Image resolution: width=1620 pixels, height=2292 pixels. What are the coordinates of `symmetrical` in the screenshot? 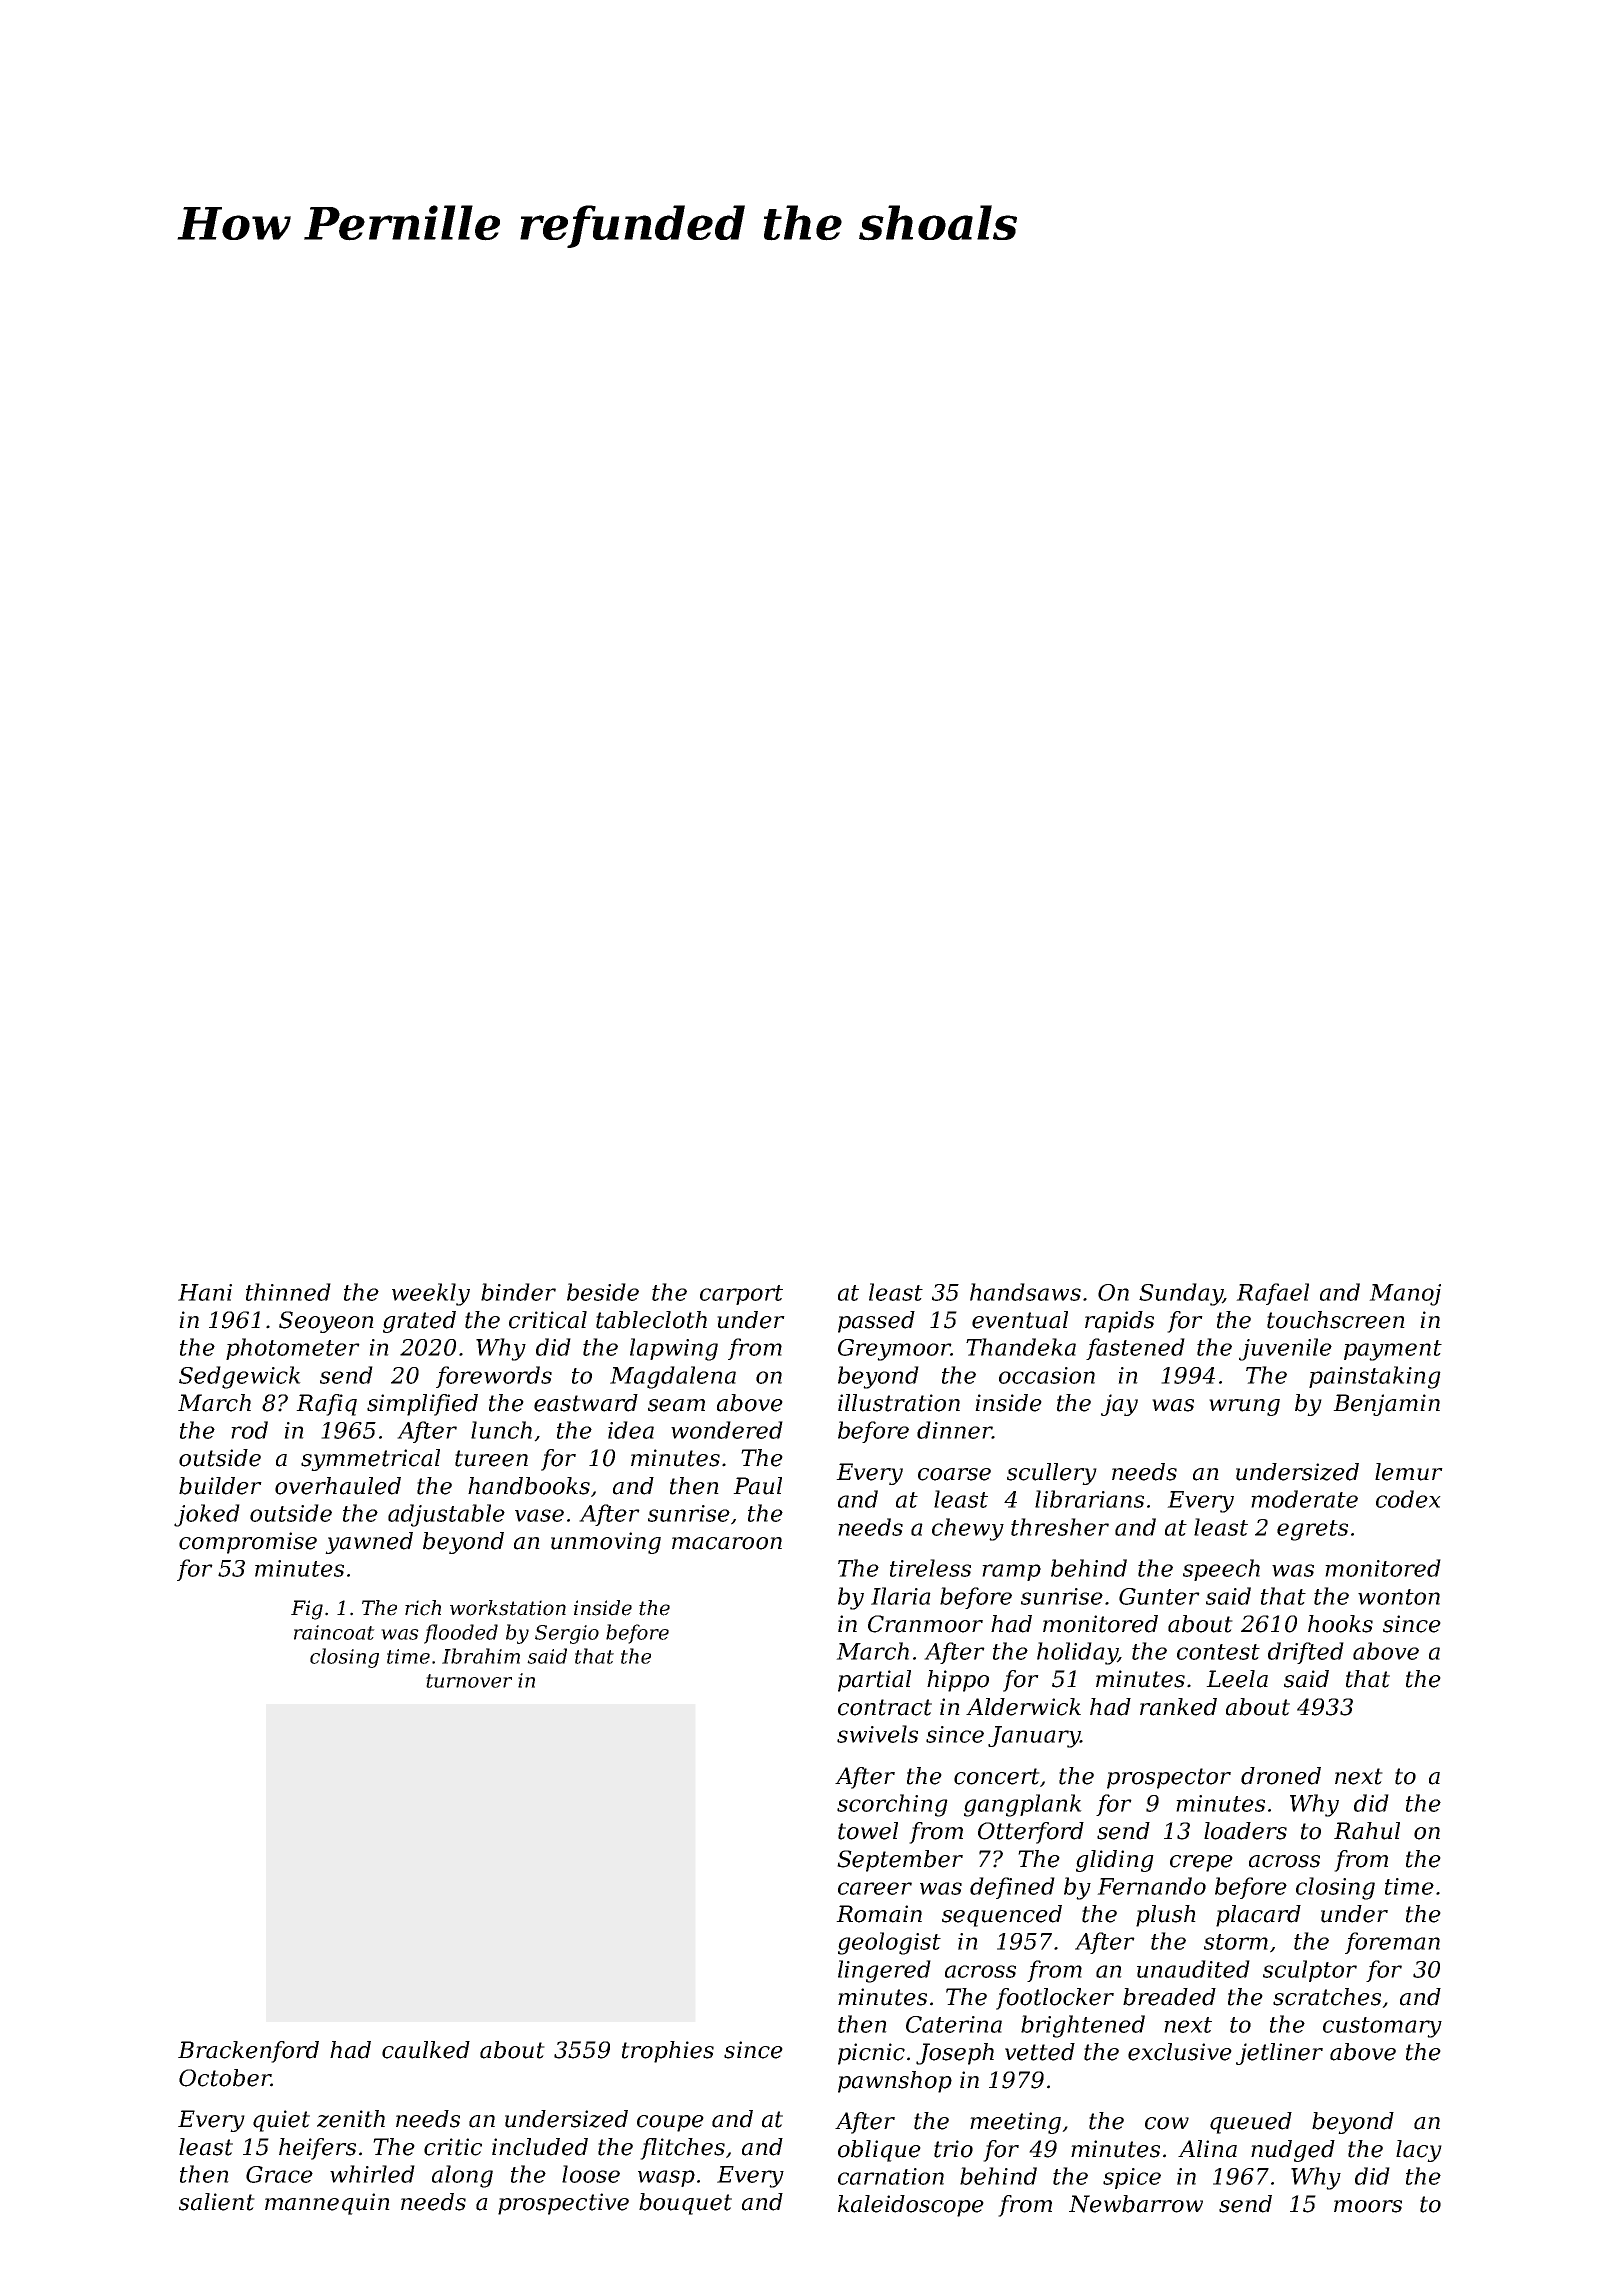 It's located at (370, 1460).
